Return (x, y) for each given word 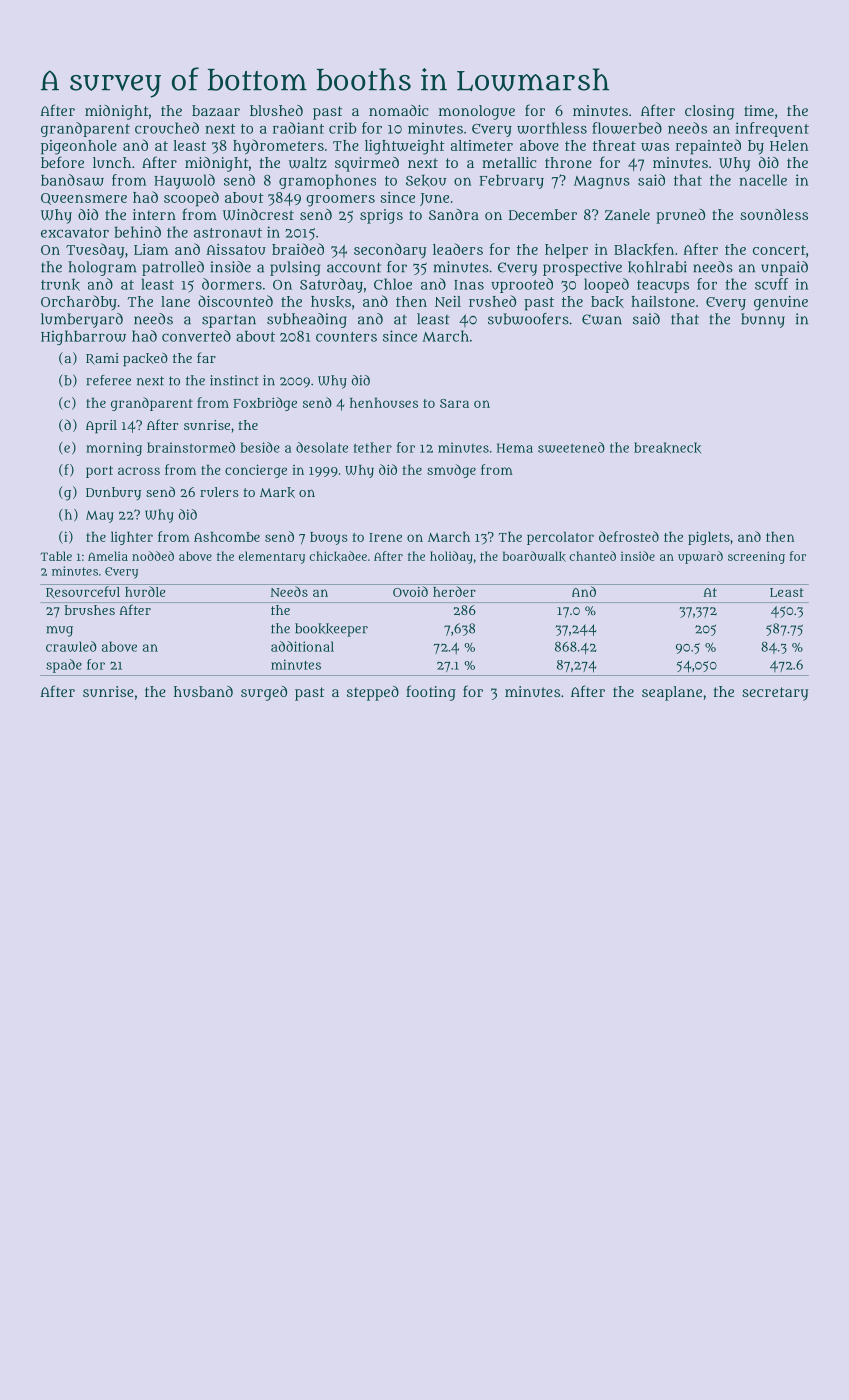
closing (709, 112)
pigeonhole (79, 147)
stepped (373, 693)
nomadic (398, 110)
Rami (102, 359)
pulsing (295, 268)
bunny (763, 320)
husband (203, 691)
